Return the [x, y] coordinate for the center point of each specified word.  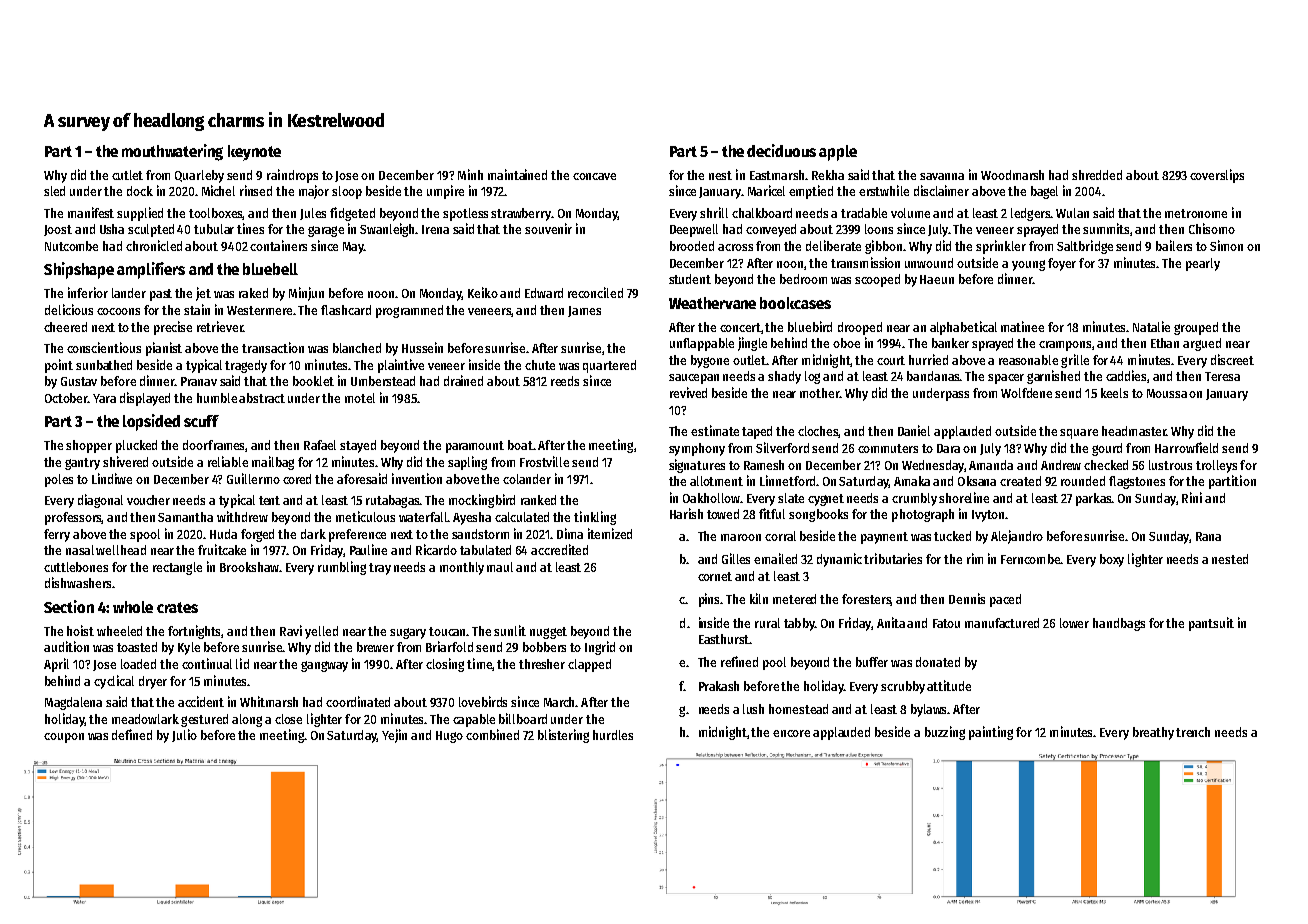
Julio [184, 735]
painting [991, 733]
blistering [563, 736]
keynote [254, 153]
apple [838, 153]
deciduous [781, 150]
